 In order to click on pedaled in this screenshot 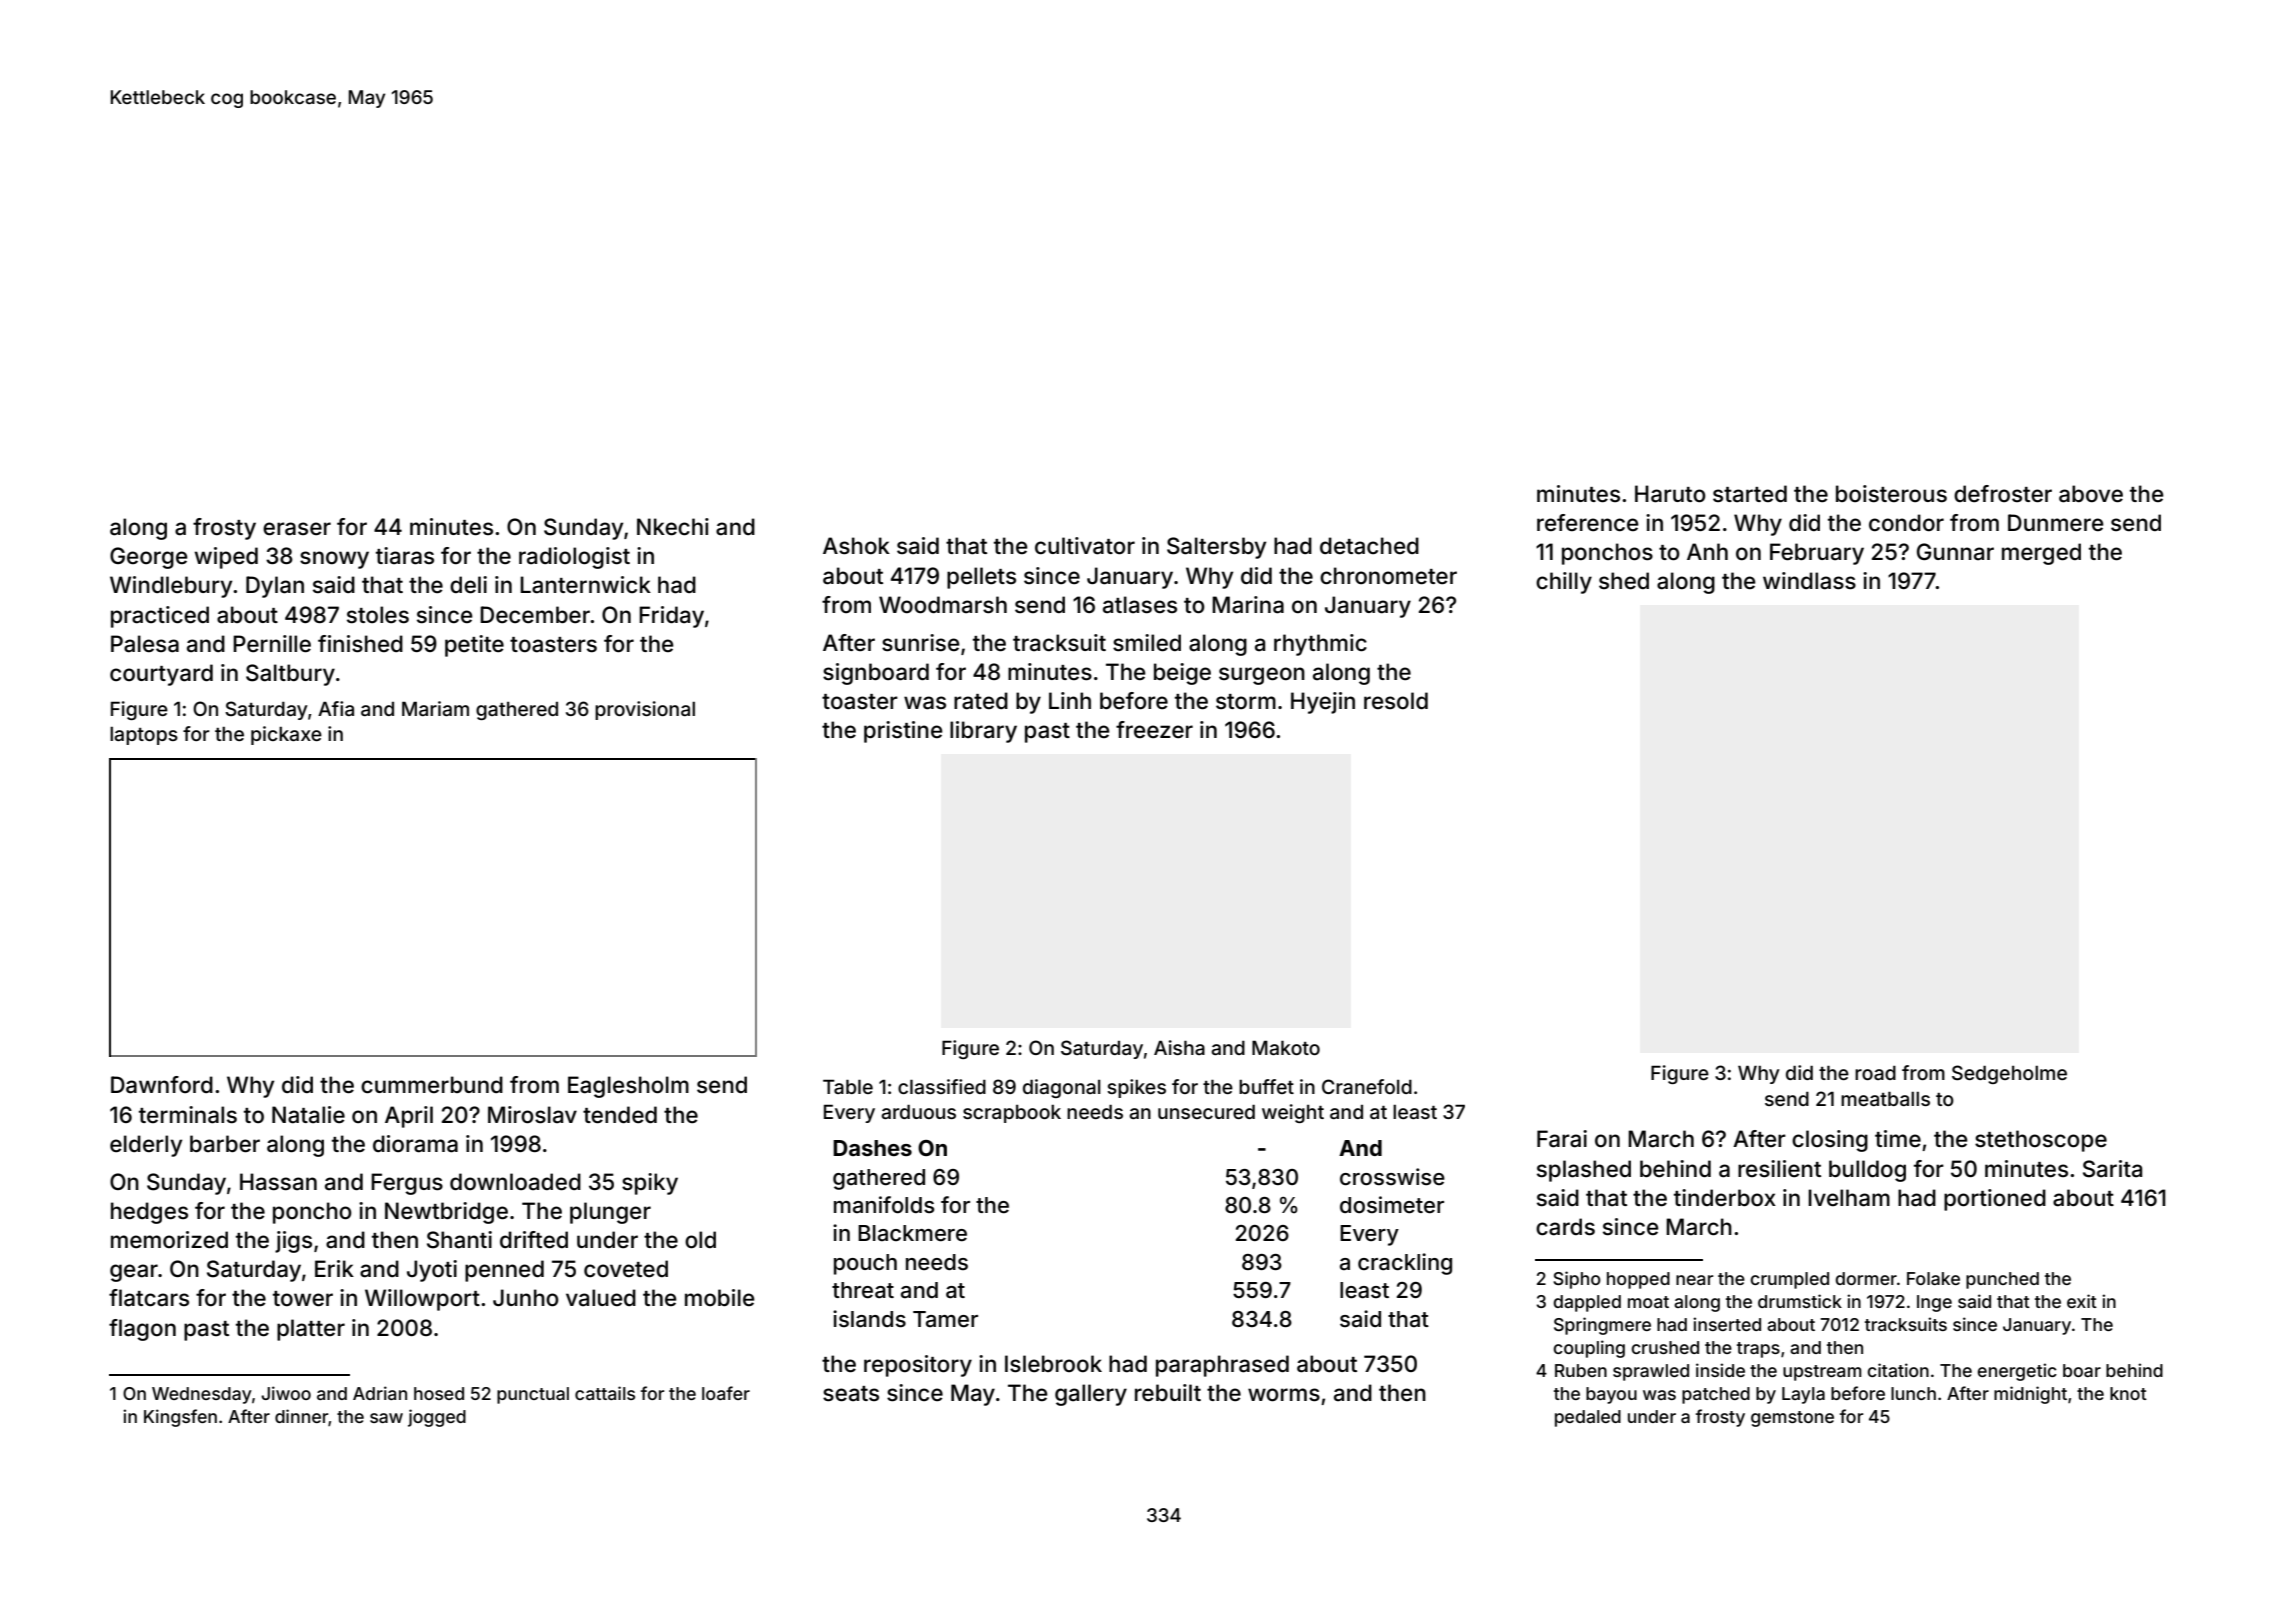, I will do `click(1588, 1418)`.
